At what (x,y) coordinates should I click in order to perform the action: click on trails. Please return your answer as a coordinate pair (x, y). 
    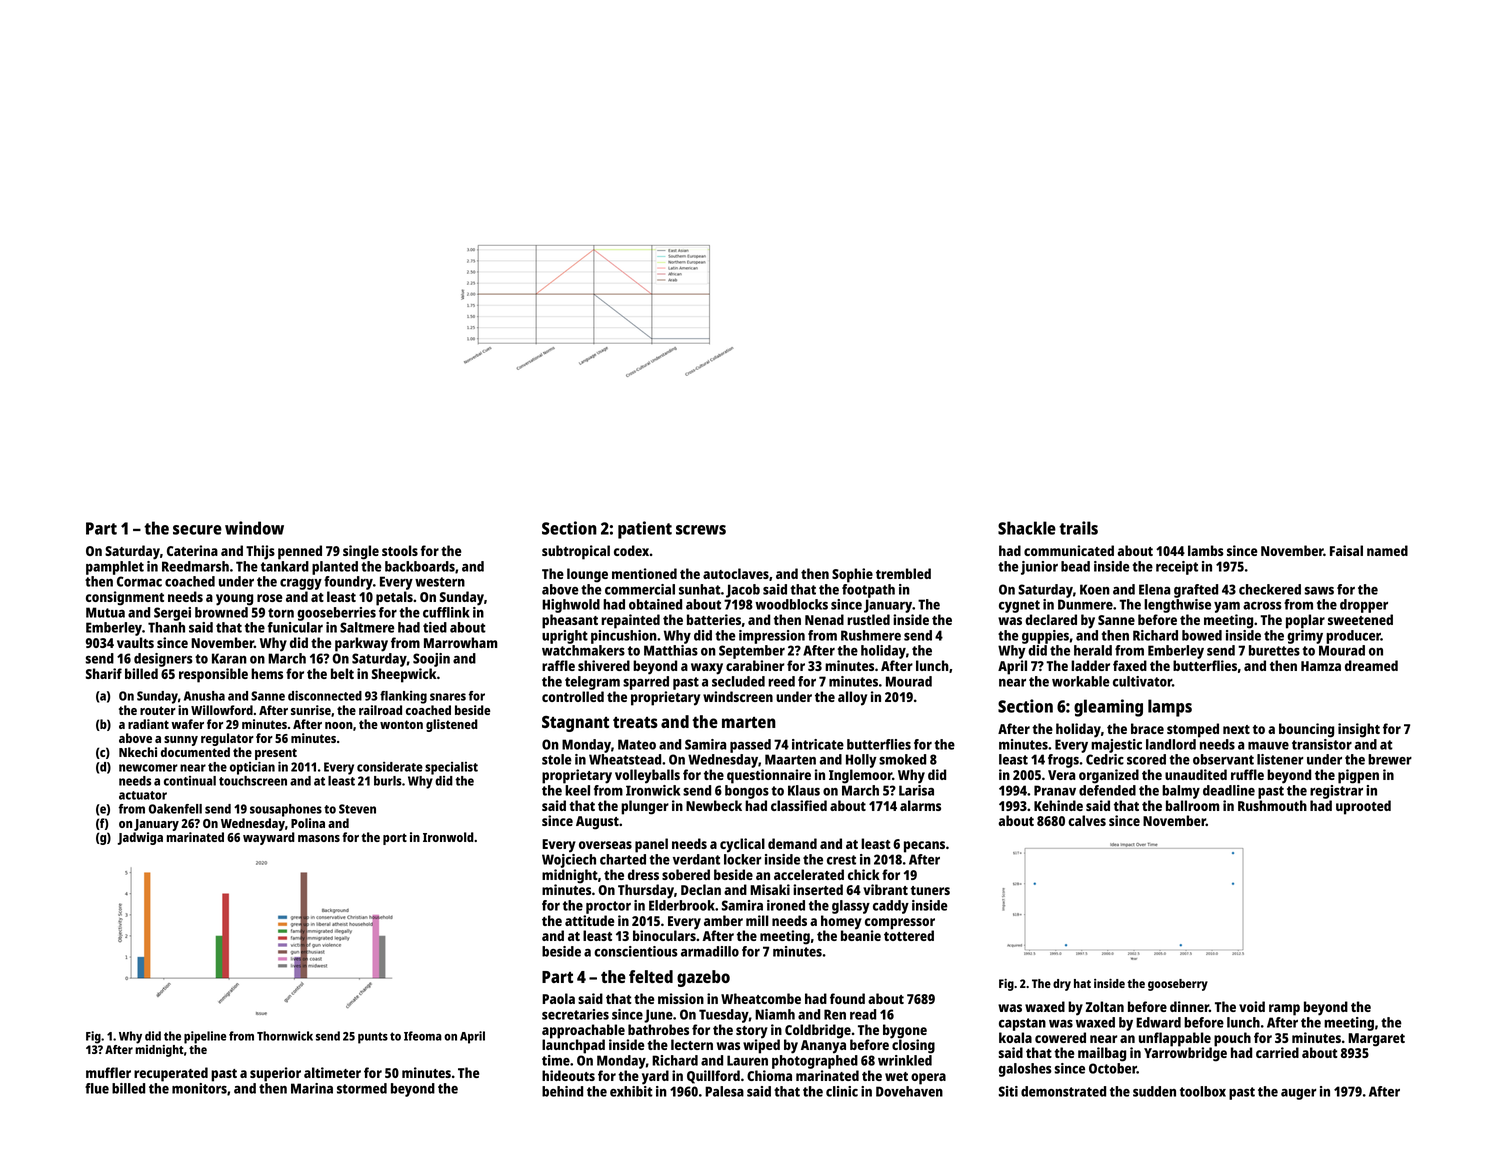
    Looking at the image, I should click on (1078, 528).
